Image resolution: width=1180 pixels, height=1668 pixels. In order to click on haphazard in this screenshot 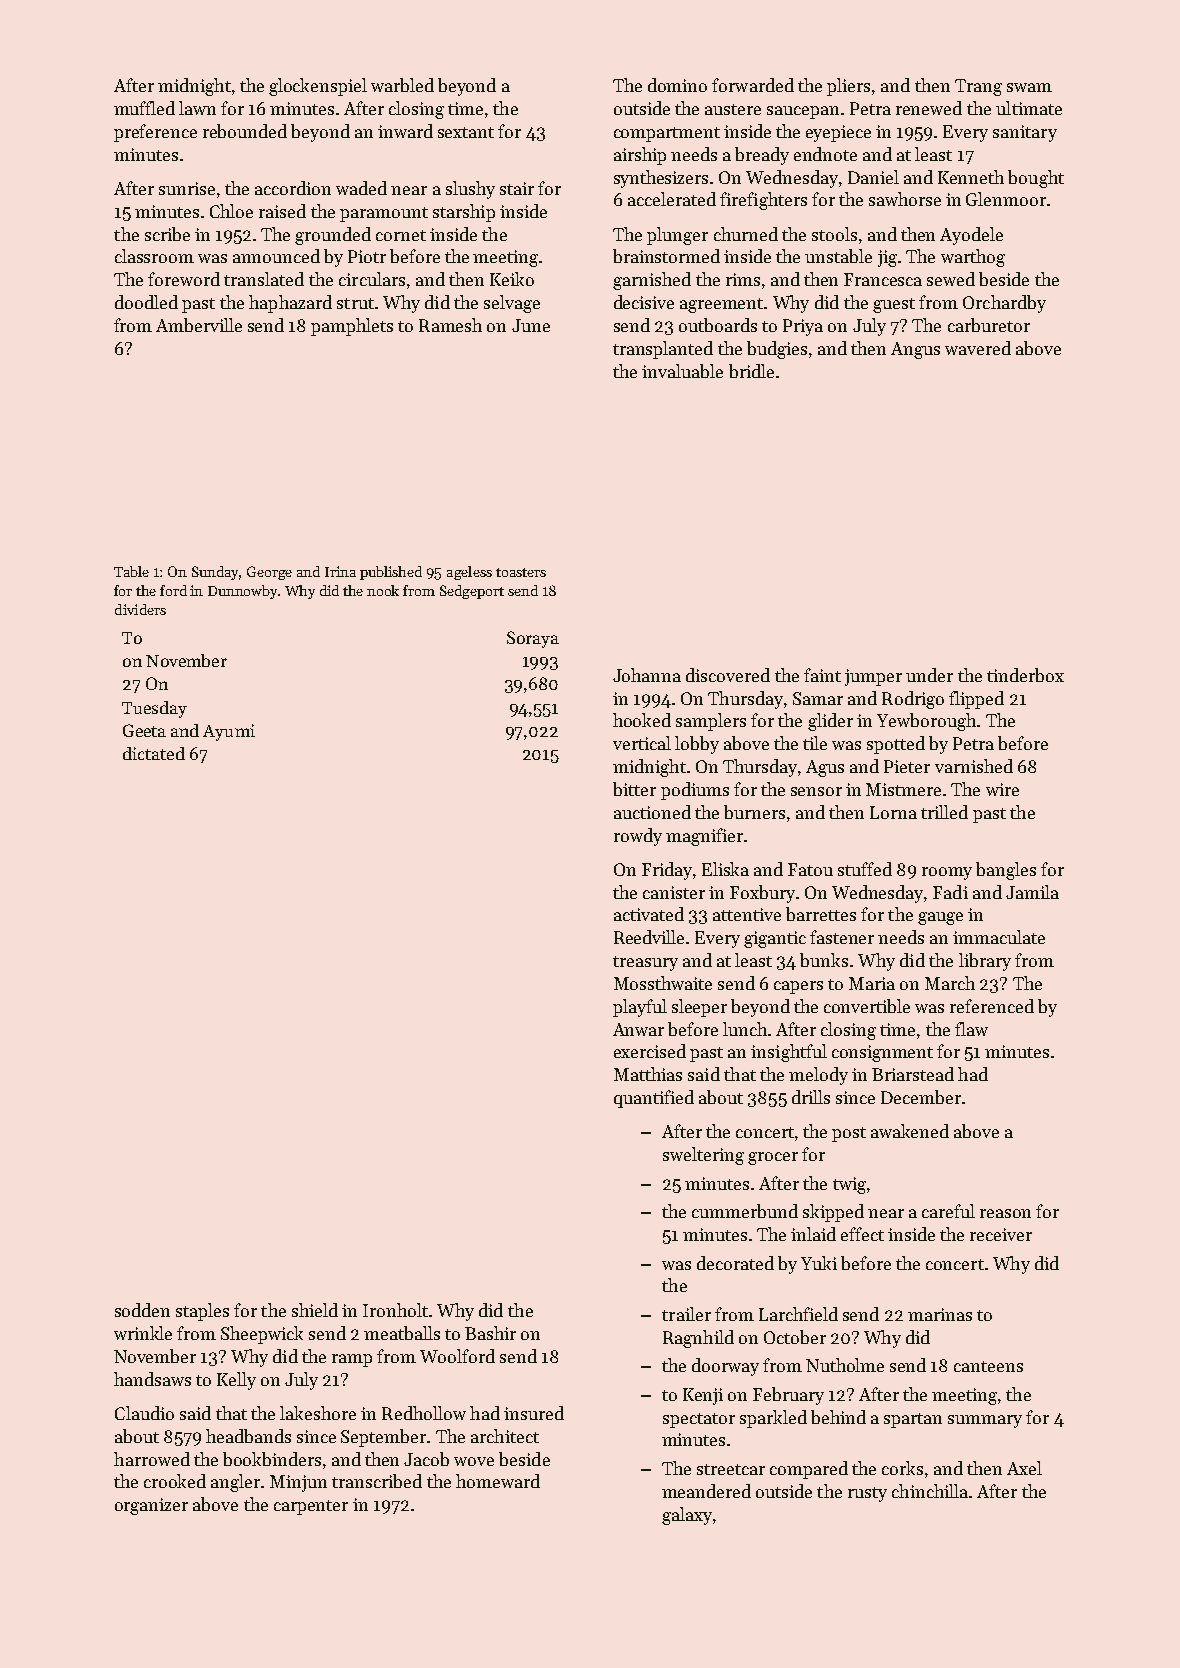, I will do `click(290, 304)`.
